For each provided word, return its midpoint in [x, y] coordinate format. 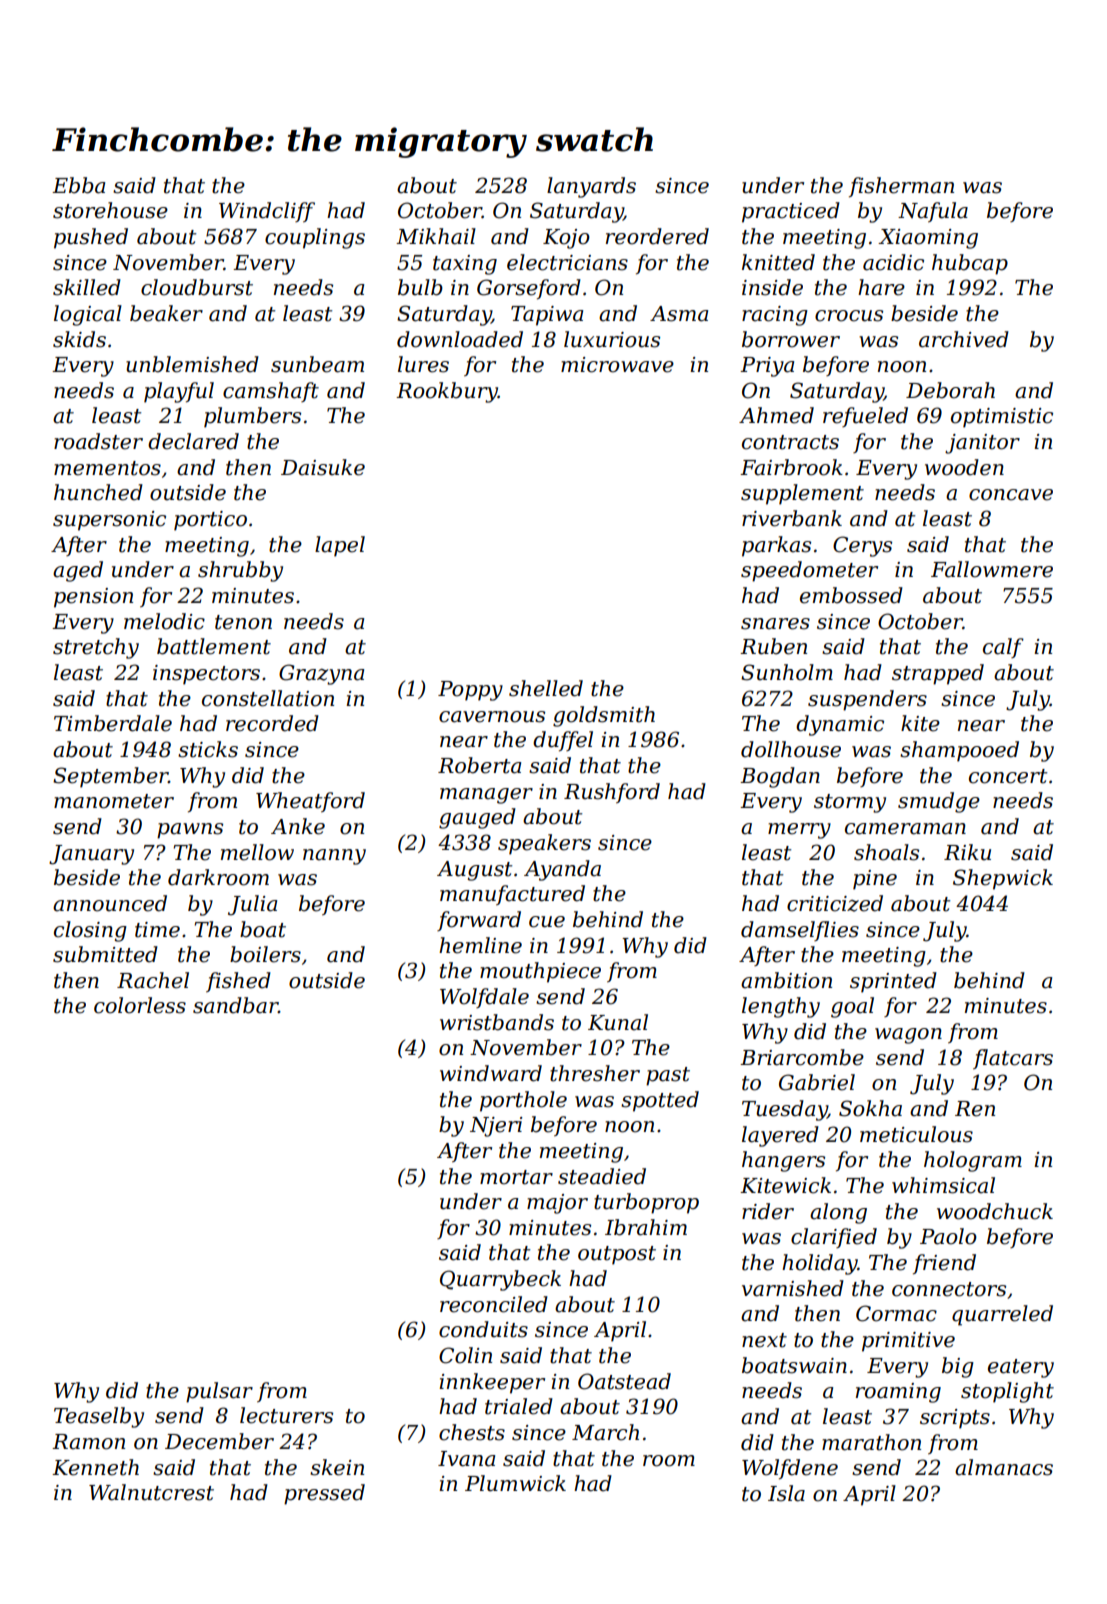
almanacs [1004, 1467]
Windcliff [267, 212]
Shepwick [1003, 879]
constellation [268, 698]
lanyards [591, 187]
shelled [546, 688]
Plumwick [515, 1483]
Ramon [88, 1442]
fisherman [901, 187]
